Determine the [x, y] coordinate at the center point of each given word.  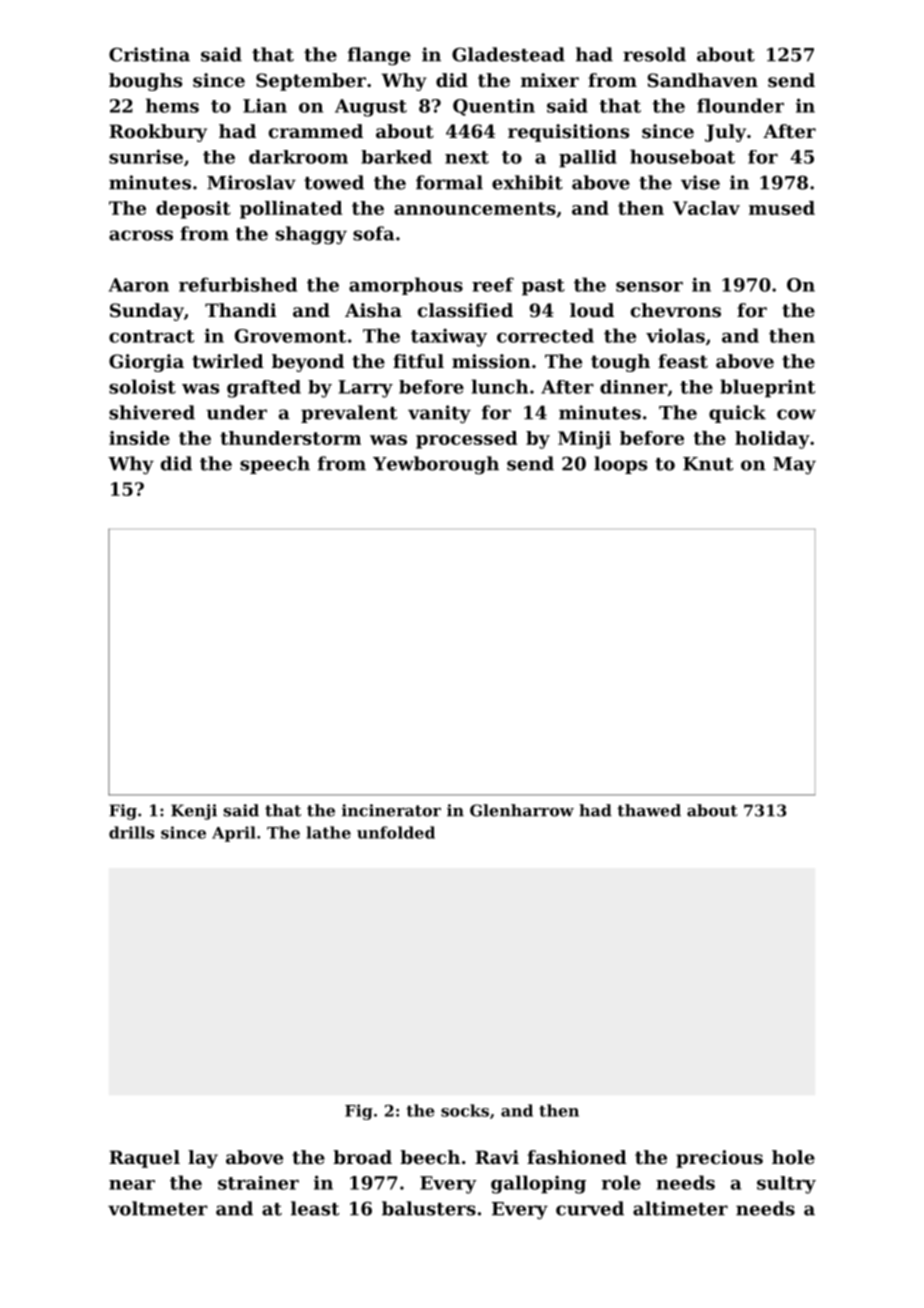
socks [465, 1110]
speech [275, 465]
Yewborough [436, 465]
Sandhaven [702, 80]
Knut [708, 464]
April [234, 834]
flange [379, 56]
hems [172, 105]
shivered [152, 412]
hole [793, 1157]
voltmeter [158, 1208]
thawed [649, 810]
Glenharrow [522, 810]
